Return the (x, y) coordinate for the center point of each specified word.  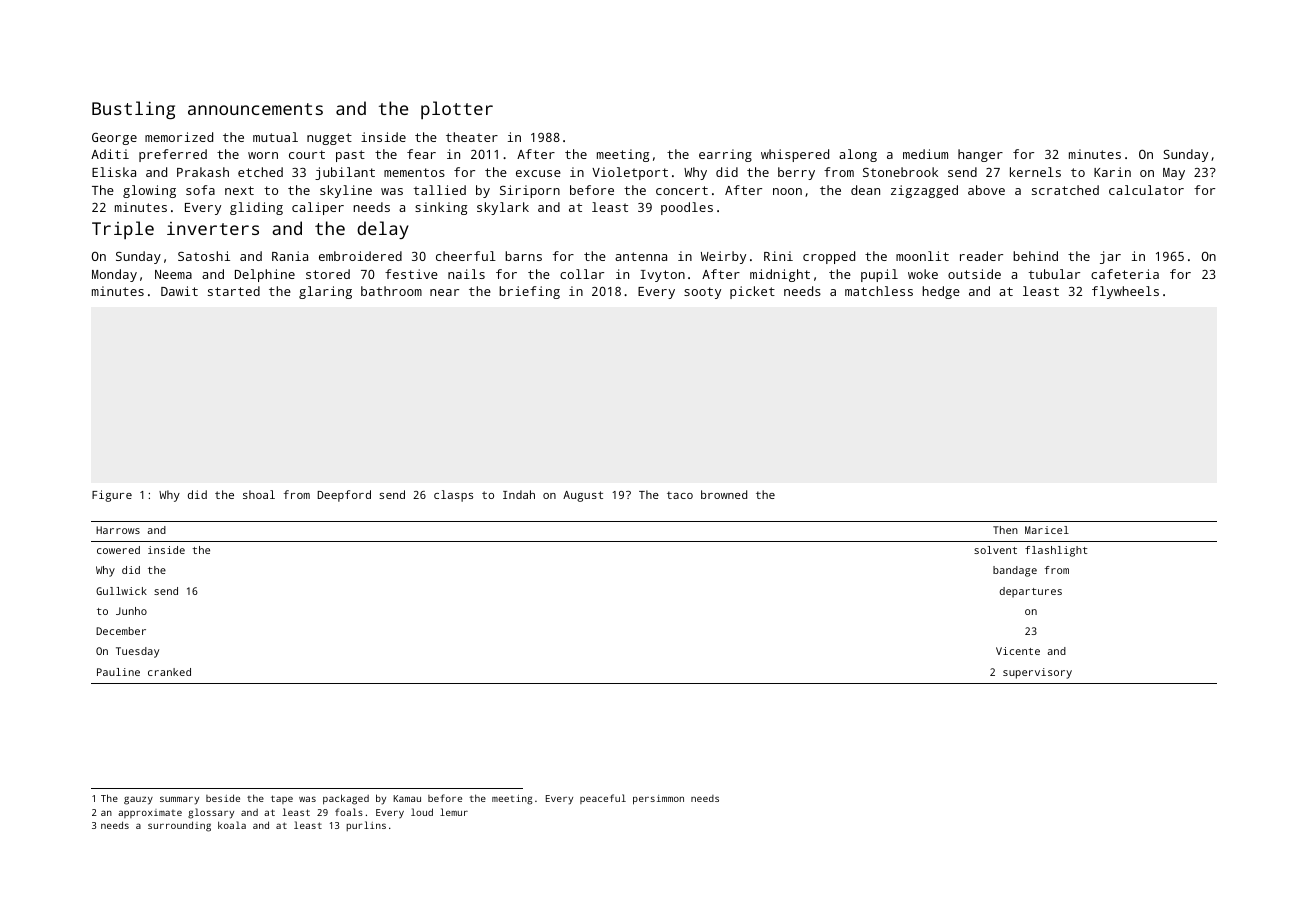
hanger (980, 155)
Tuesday (137, 652)
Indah (519, 494)
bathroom (391, 291)
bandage (1015, 571)
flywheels (1125, 292)
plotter (457, 110)
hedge (941, 292)
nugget (329, 139)
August (583, 496)
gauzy (138, 800)
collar (582, 274)
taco (680, 495)
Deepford (344, 496)
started (234, 291)
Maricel (1047, 530)
